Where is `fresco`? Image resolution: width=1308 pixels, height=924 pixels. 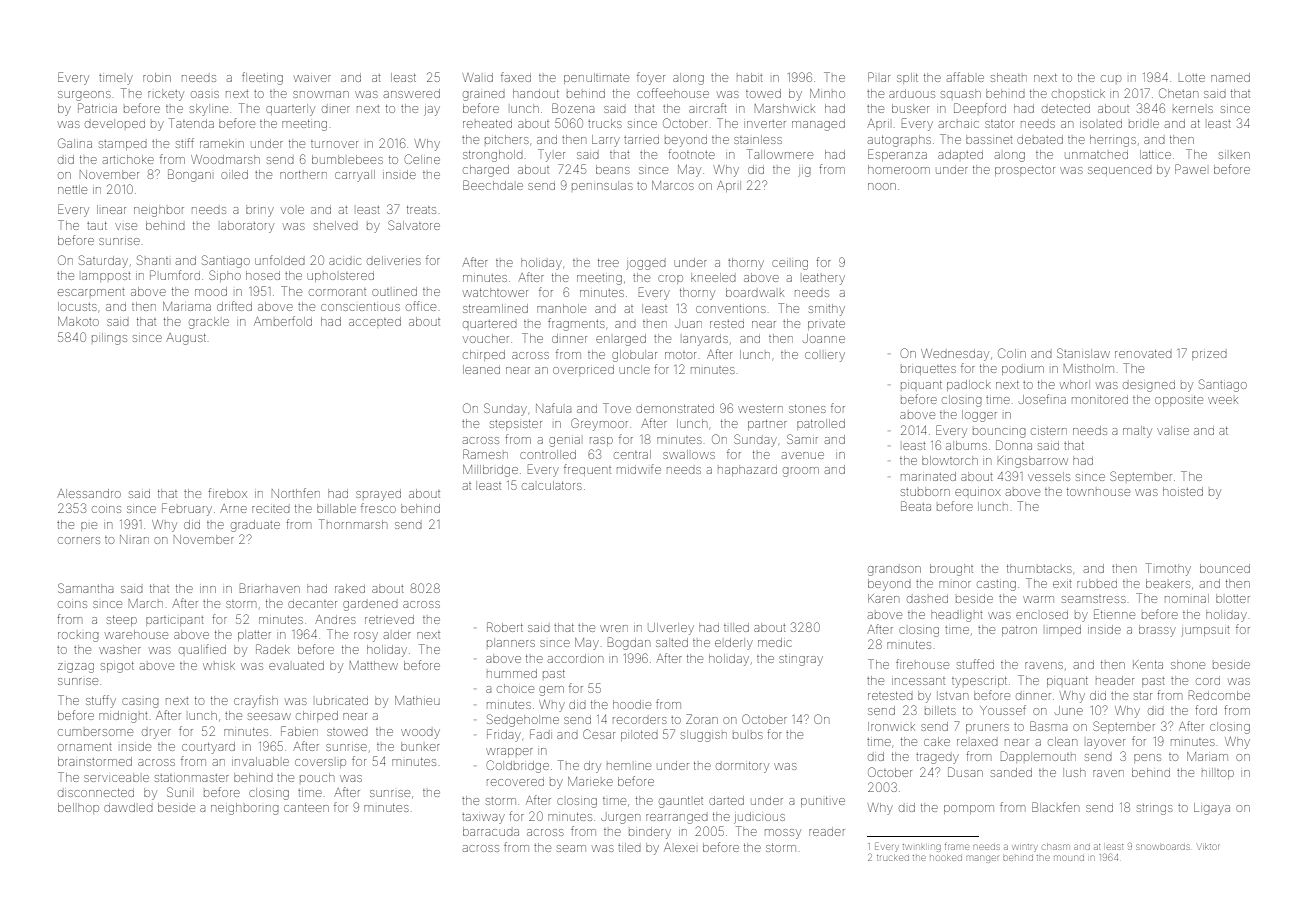
fresco is located at coordinates (378, 508).
